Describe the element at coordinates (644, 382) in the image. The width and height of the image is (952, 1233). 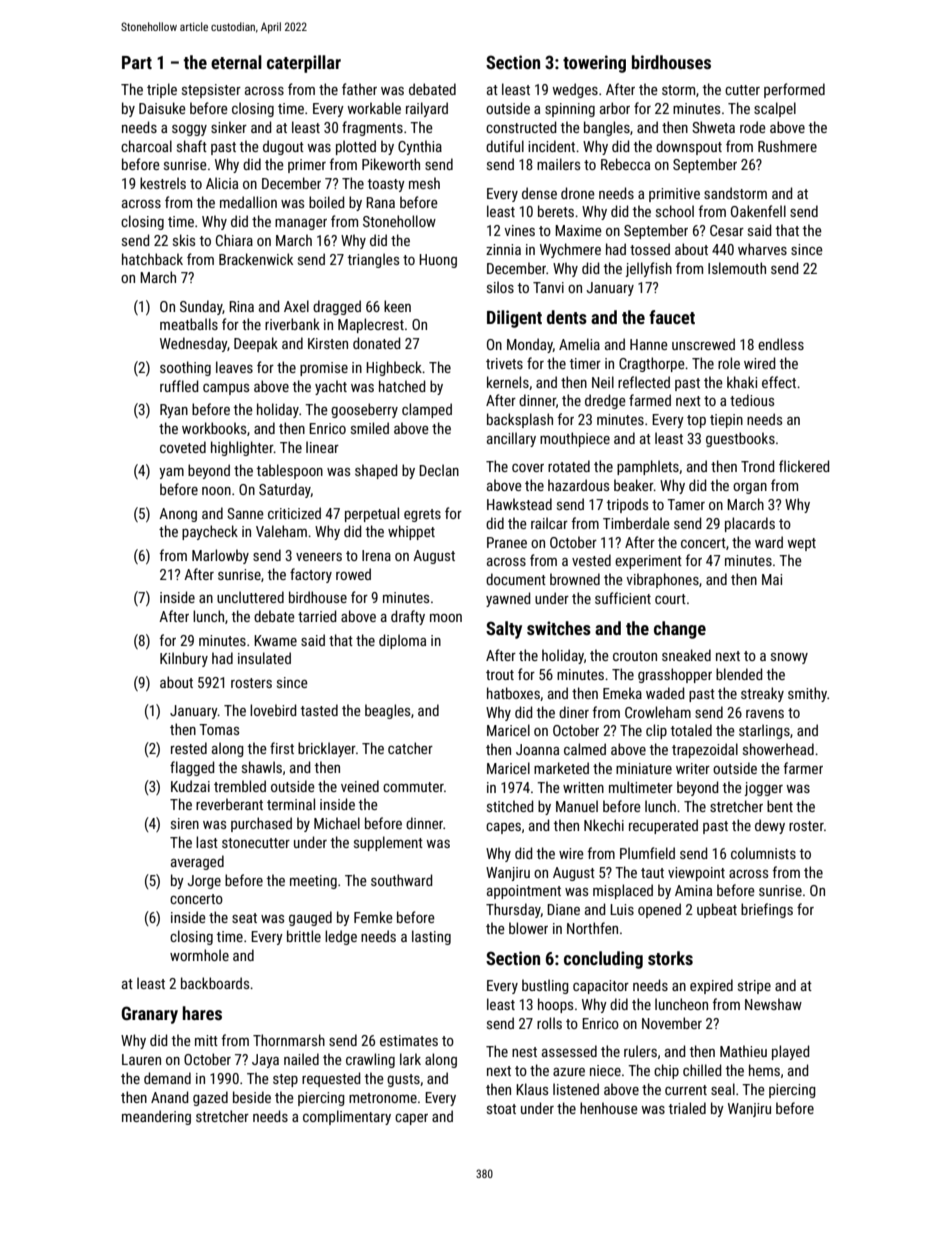
I see `reflected` at that location.
